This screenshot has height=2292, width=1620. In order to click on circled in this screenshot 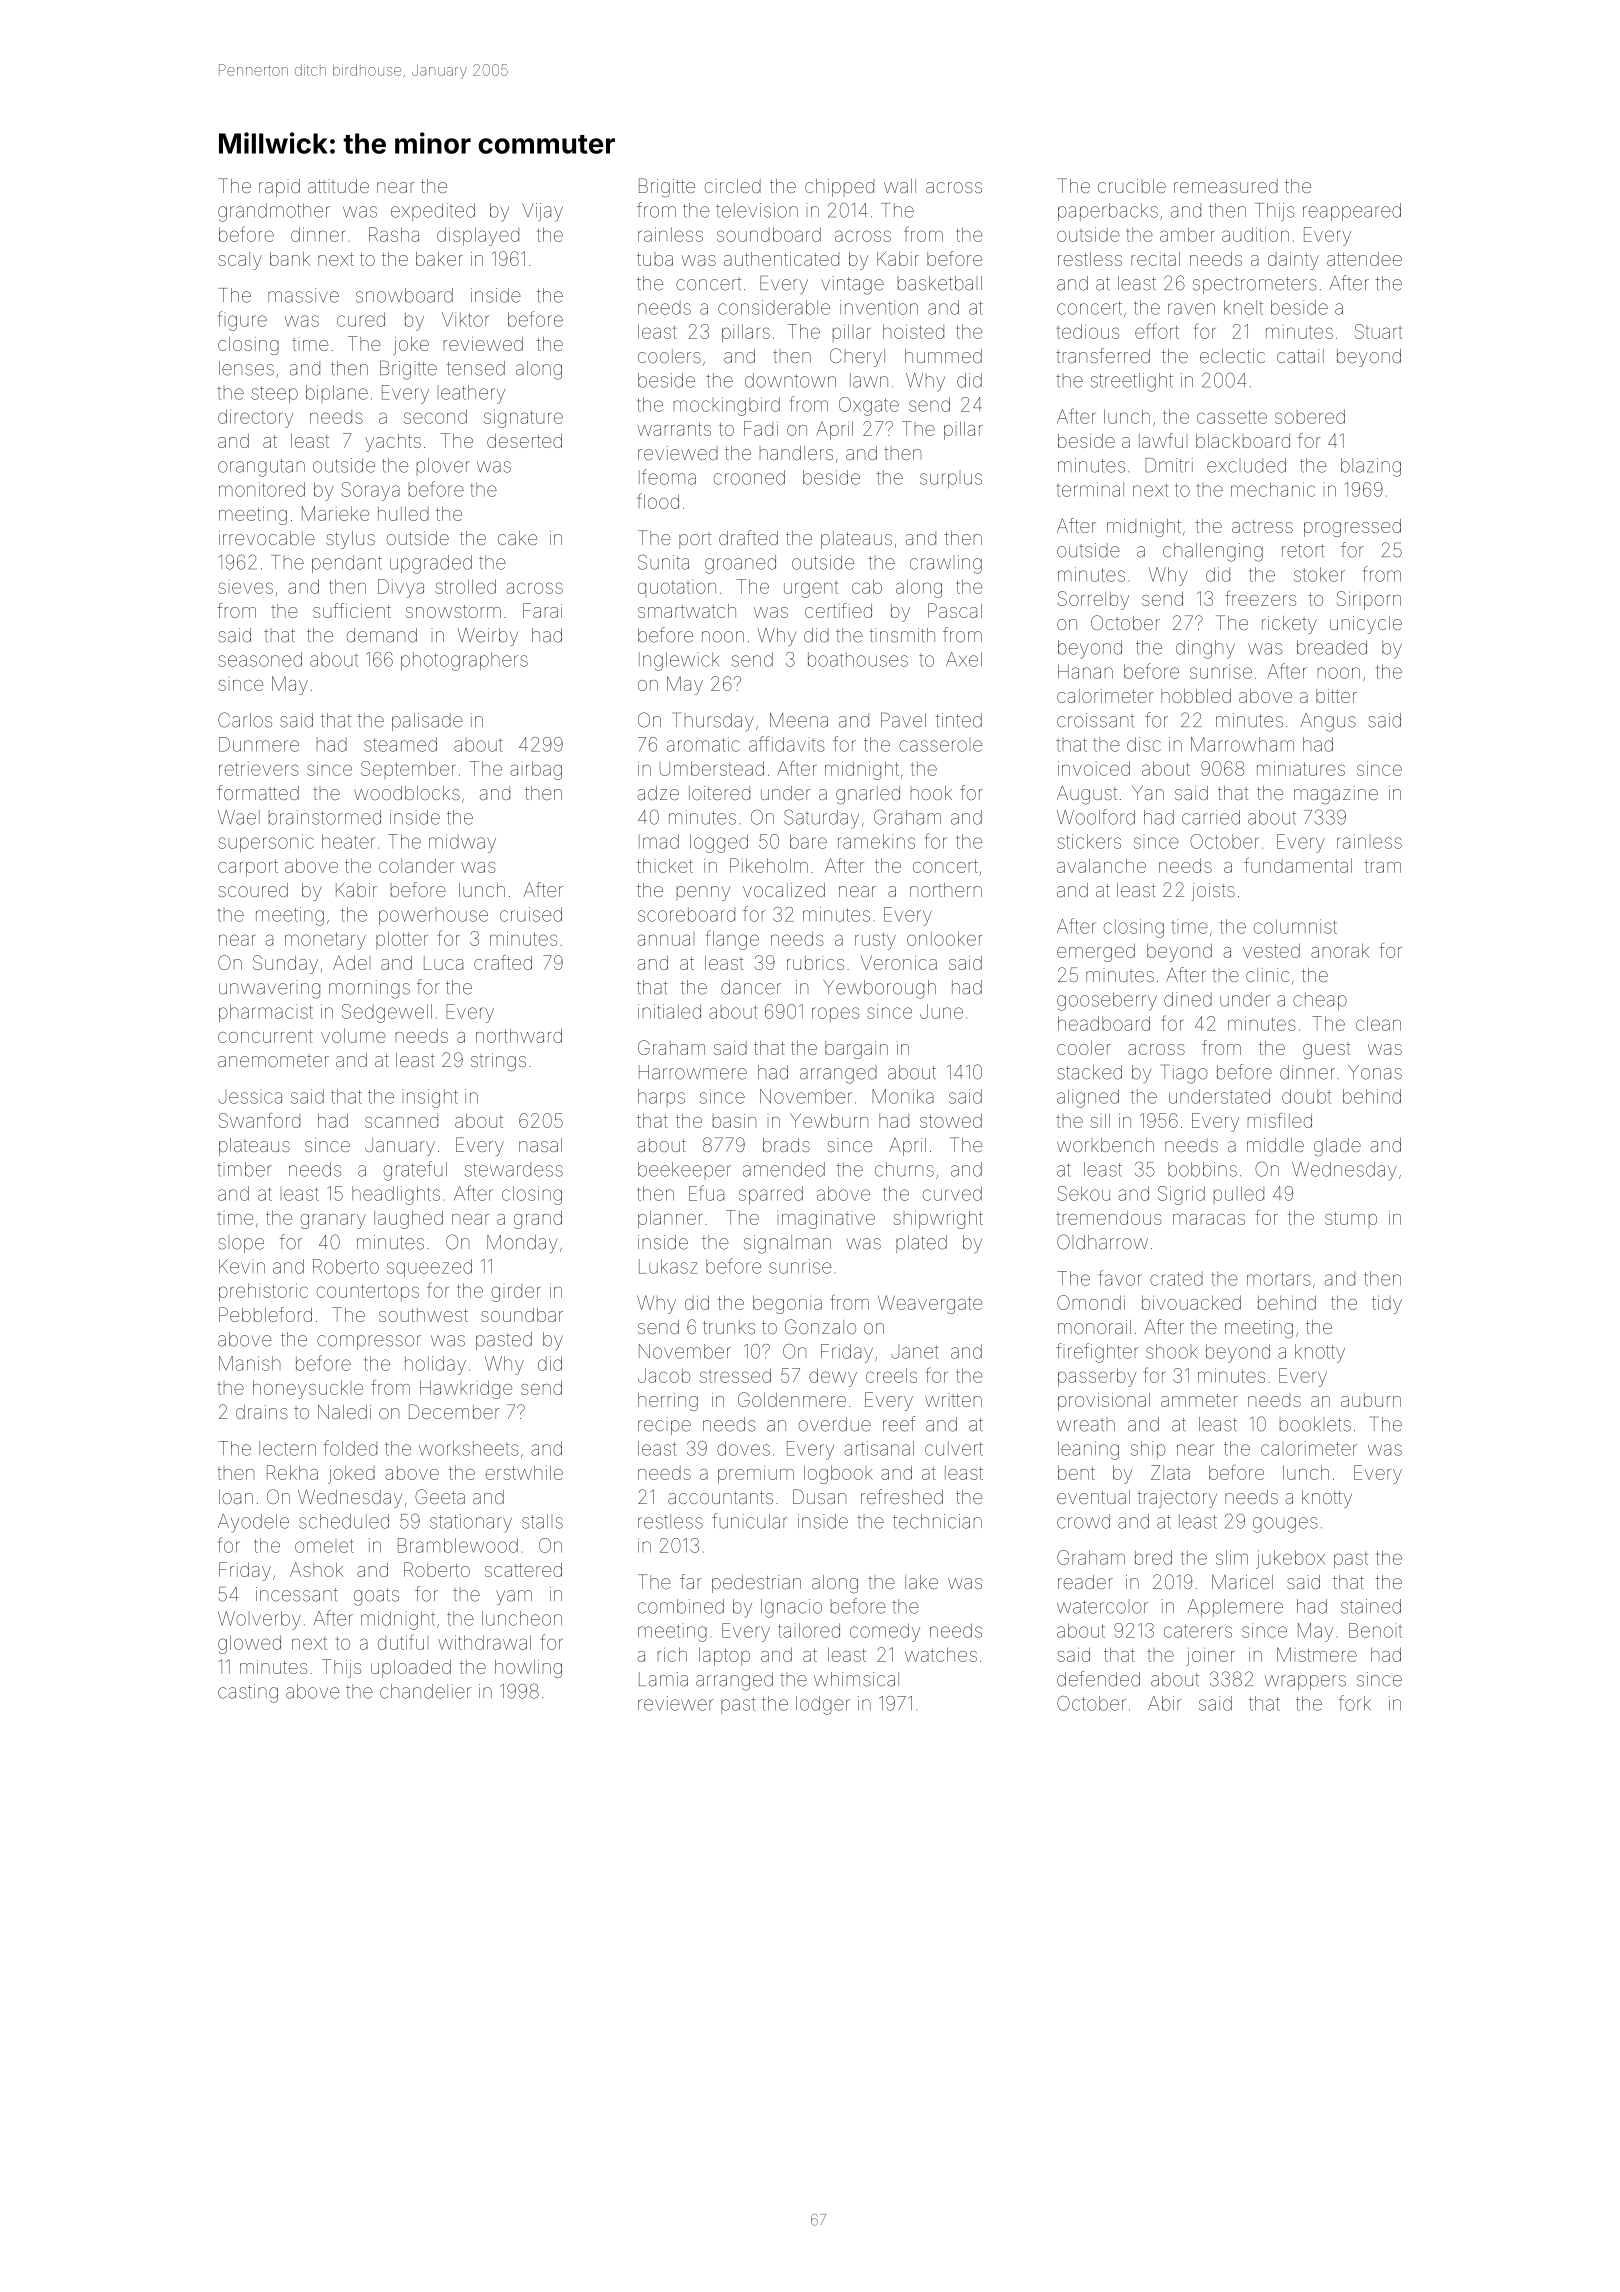, I will do `click(733, 186)`.
